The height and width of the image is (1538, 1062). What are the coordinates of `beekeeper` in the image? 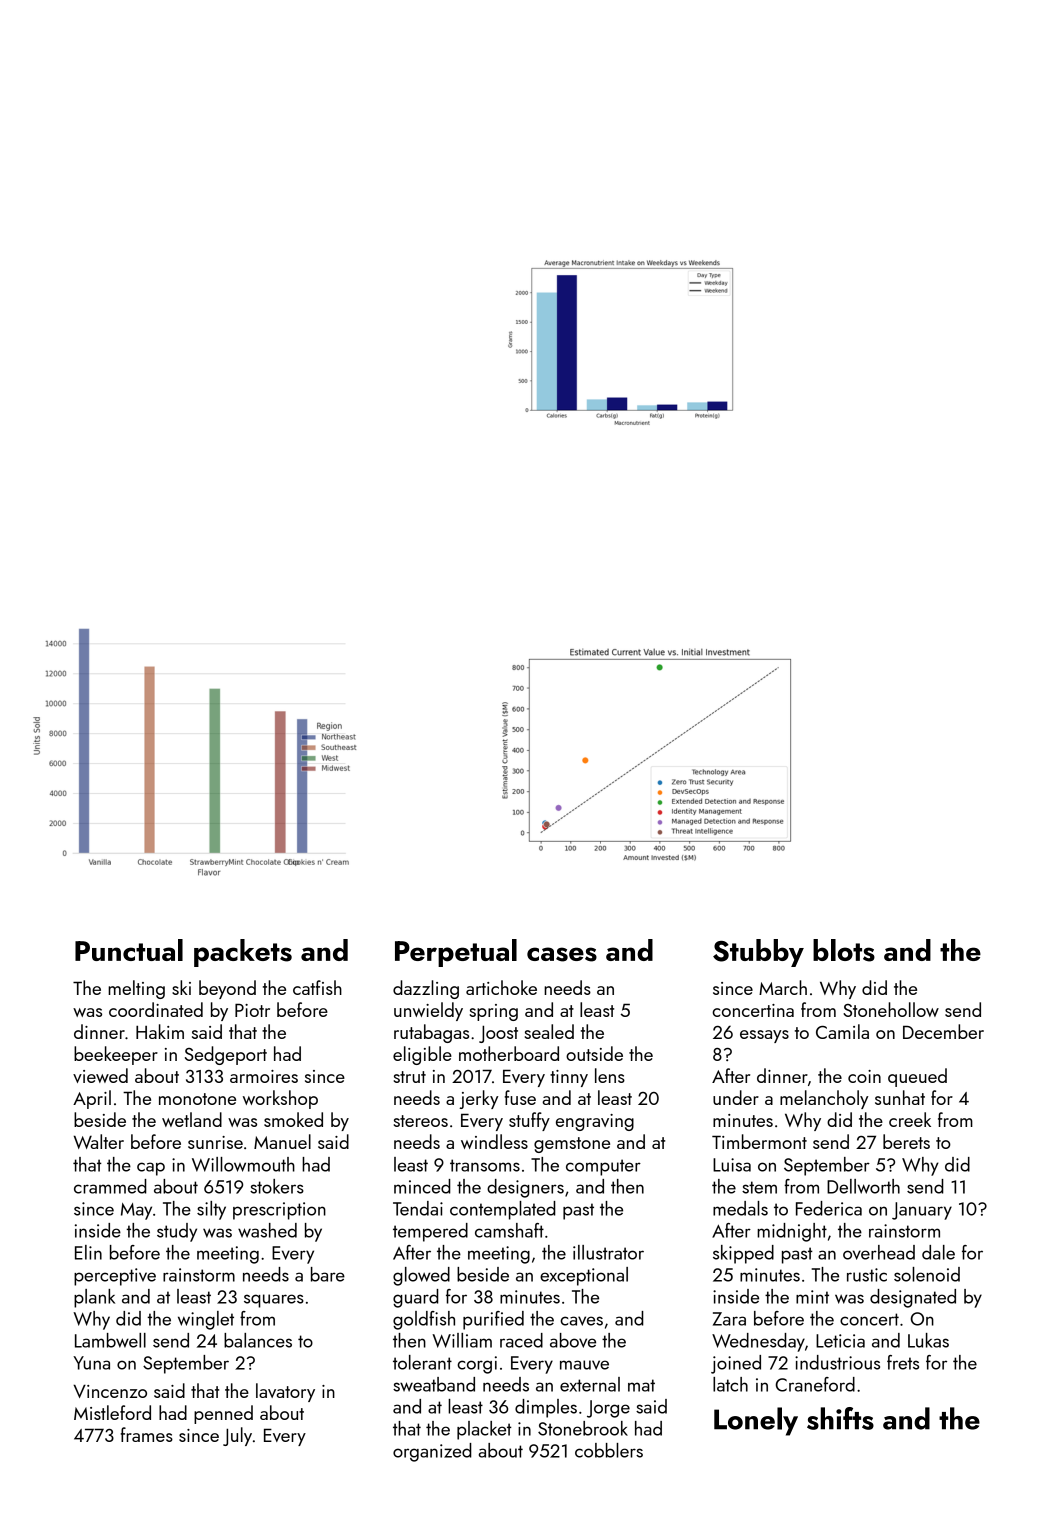 It's located at (116, 1055).
